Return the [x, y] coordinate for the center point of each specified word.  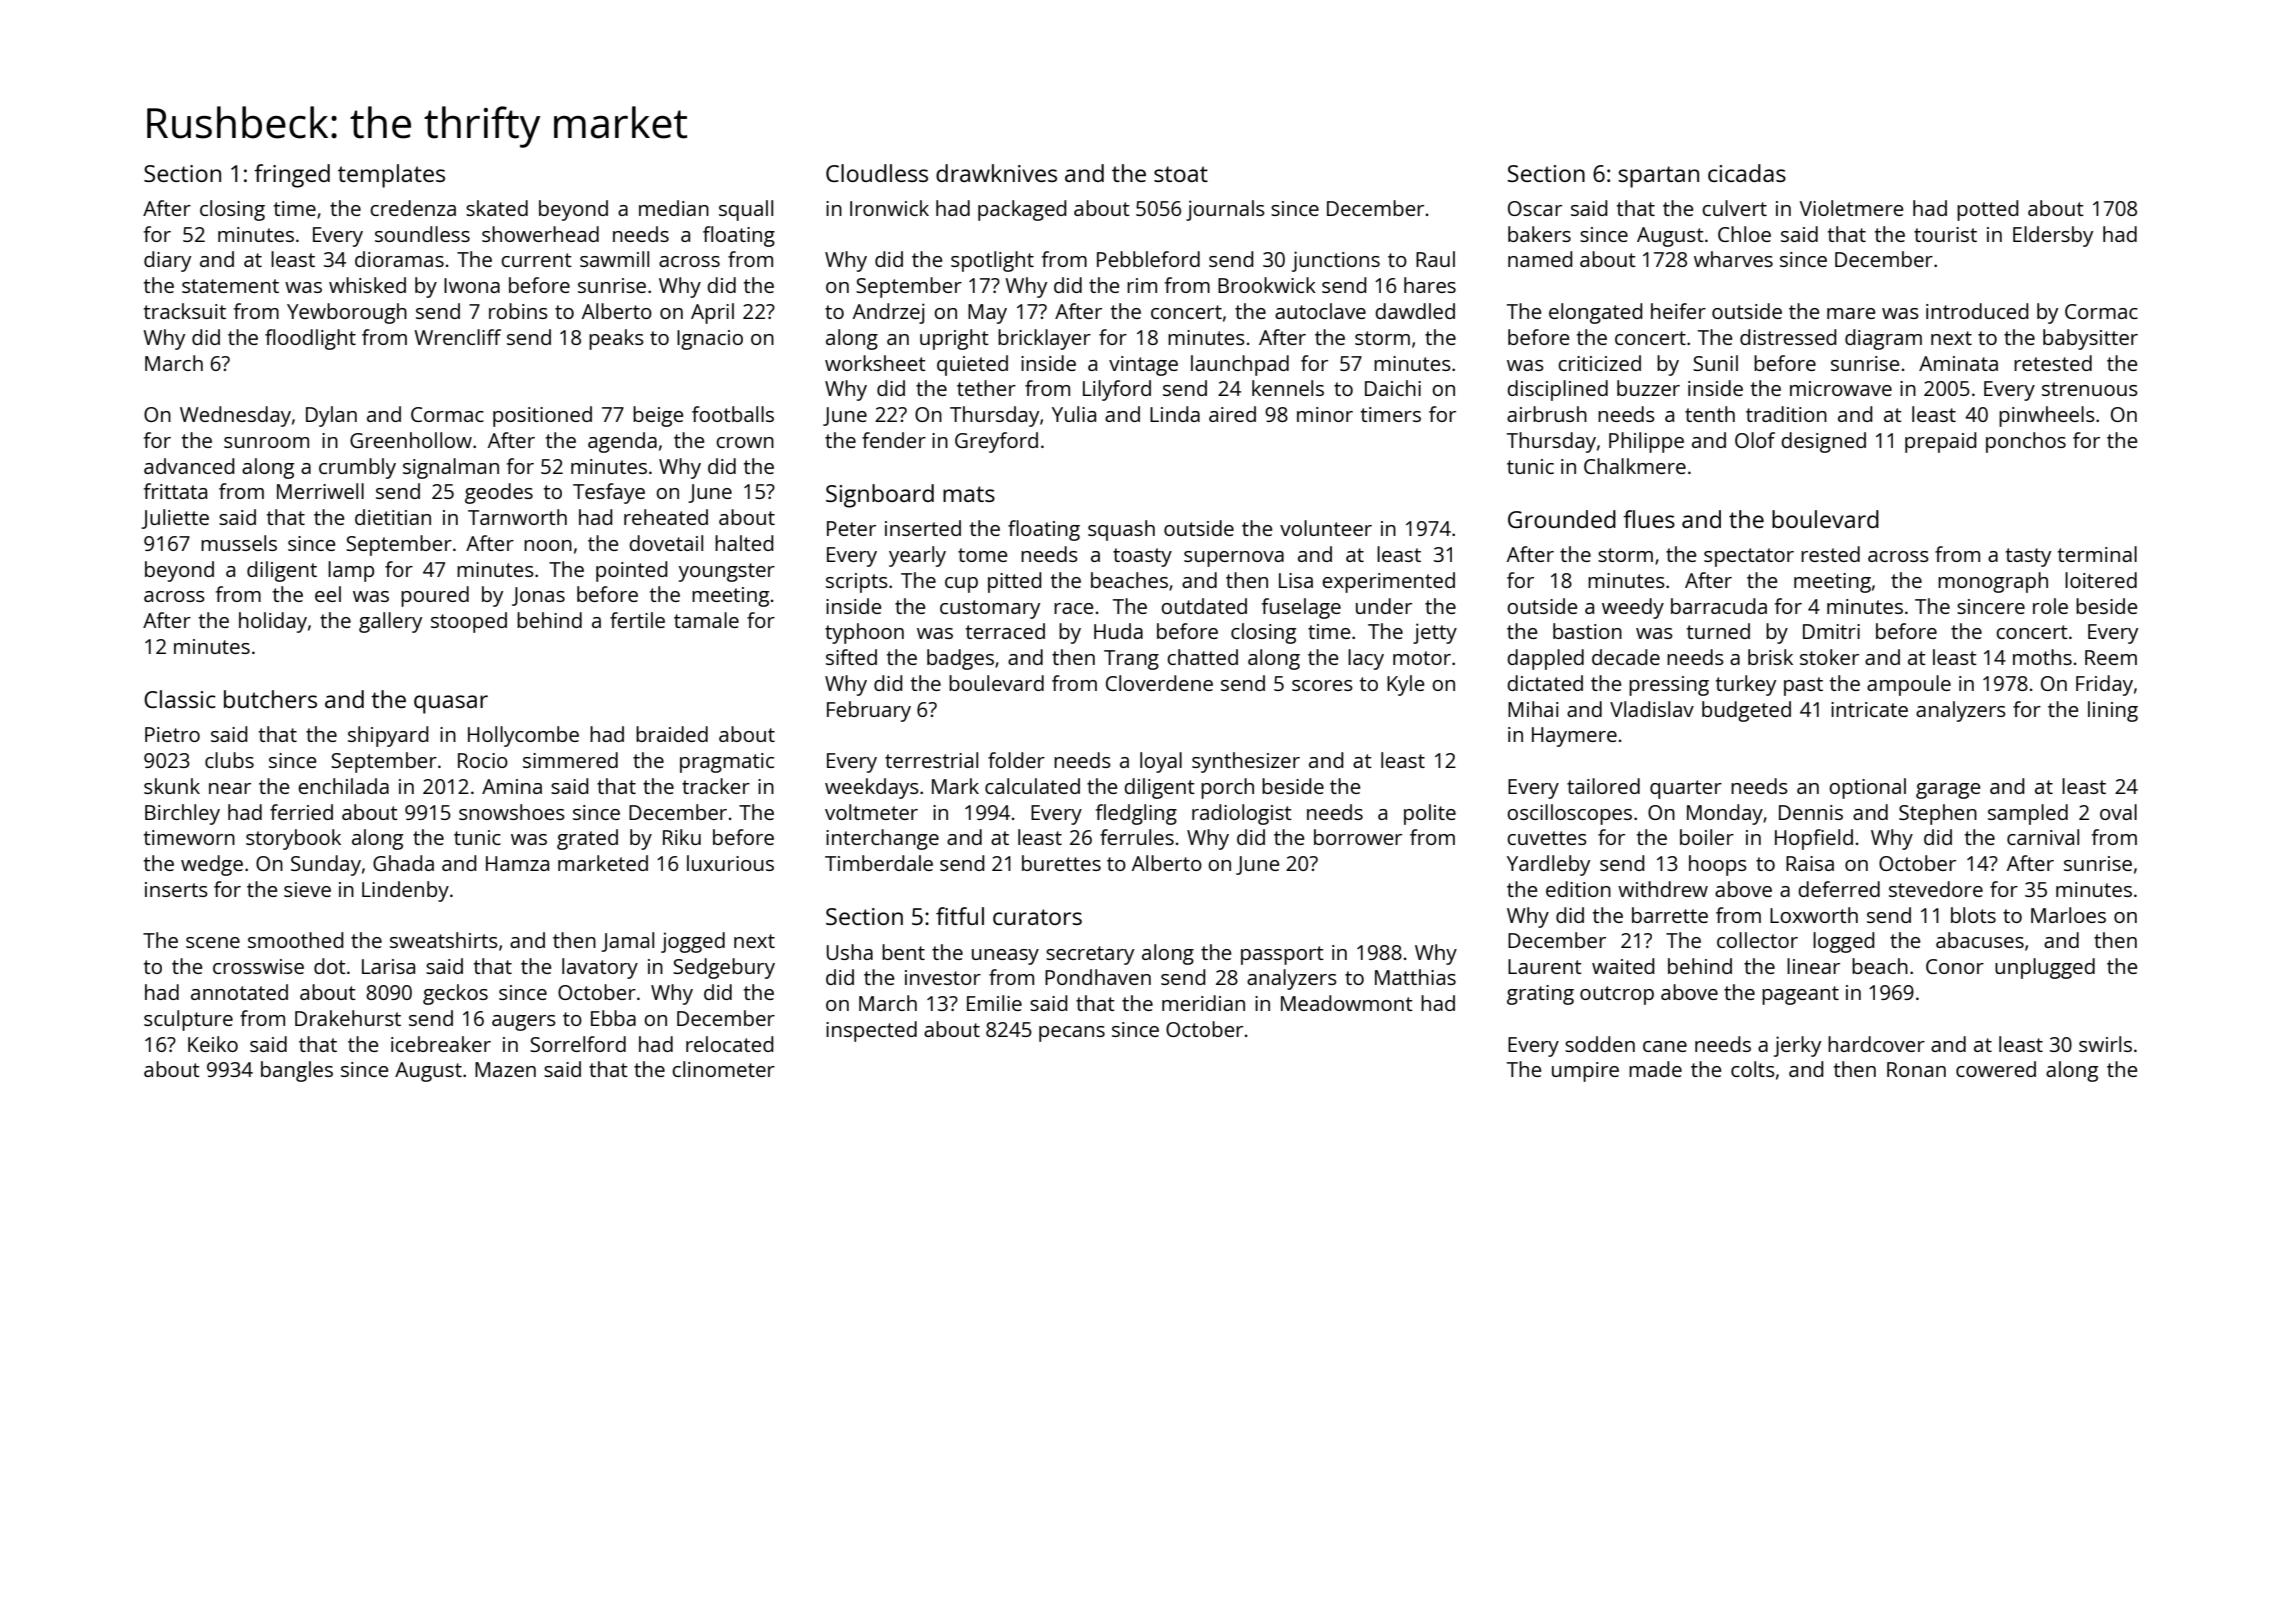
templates [391, 176]
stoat [1181, 174]
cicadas [1747, 173]
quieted [972, 365]
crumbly [357, 468]
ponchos [2026, 442]
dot [330, 966]
